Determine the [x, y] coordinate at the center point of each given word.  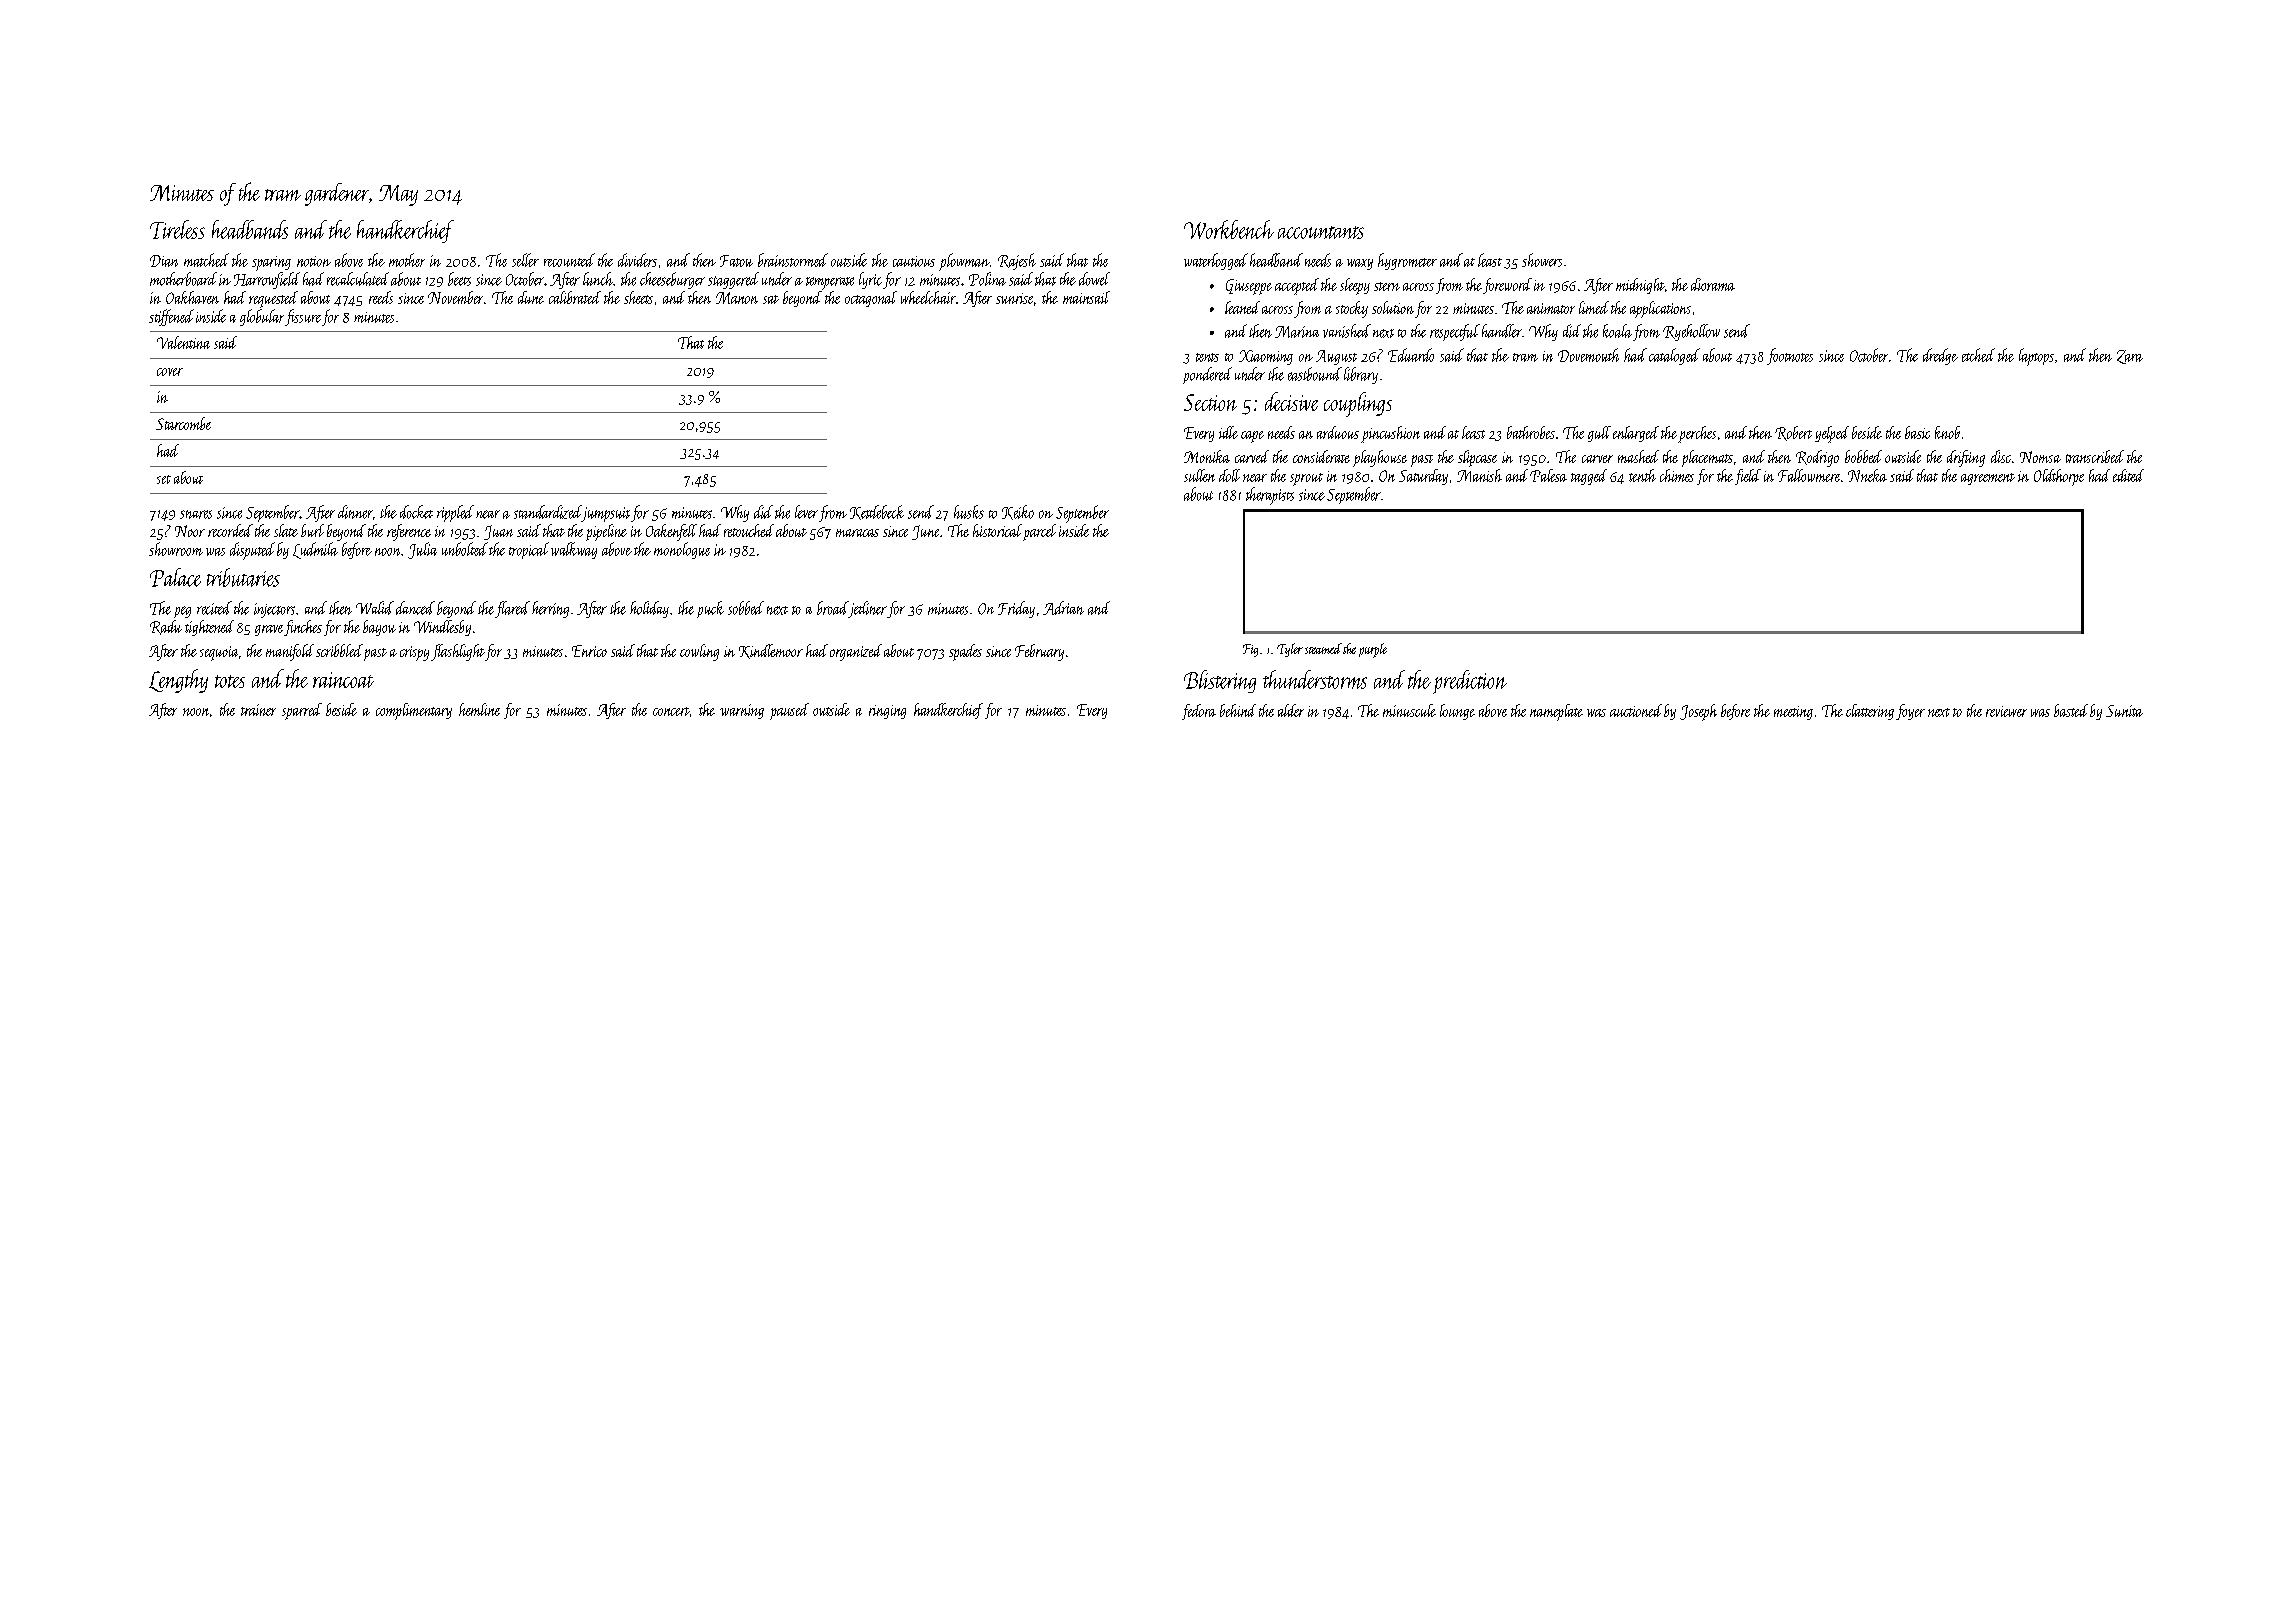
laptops [2036, 357]
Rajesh [1017, 261]
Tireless [177, 229]
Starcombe [183, 423]
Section [1210, 402]
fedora [1199, 712]
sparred [302, 711]
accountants [1321, 232]
